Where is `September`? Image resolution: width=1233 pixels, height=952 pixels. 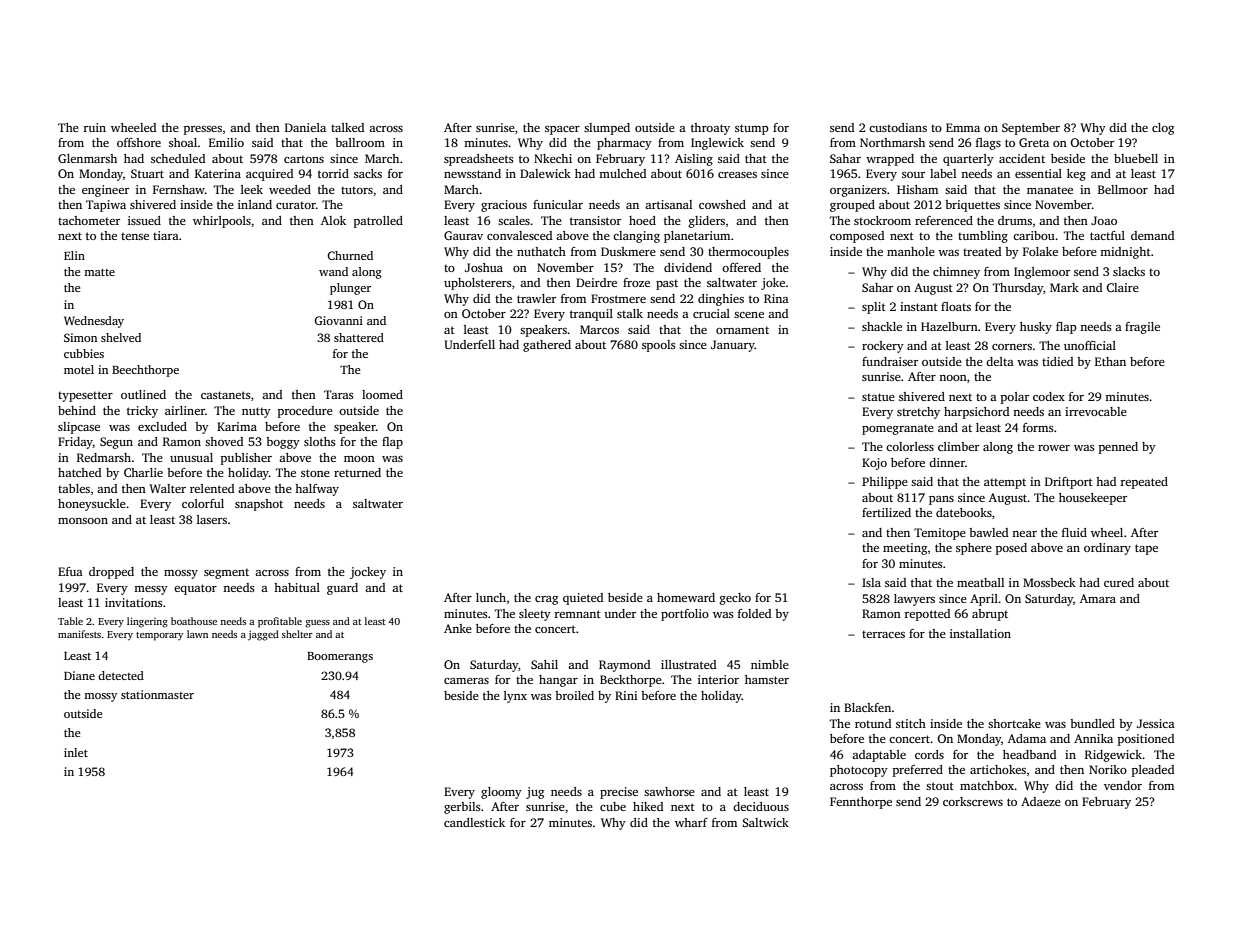
September is located at coordinates (1031, 129).
